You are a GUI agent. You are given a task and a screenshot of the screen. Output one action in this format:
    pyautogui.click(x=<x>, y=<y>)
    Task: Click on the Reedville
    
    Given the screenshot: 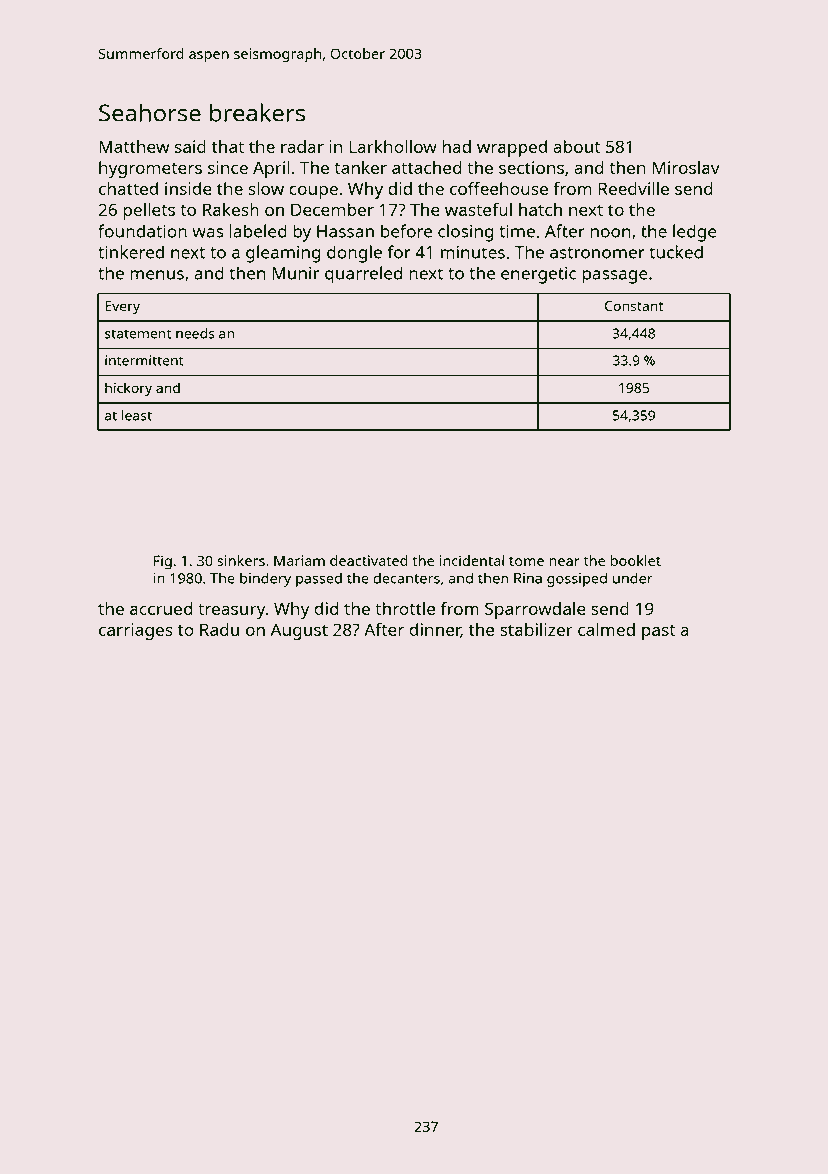 What is the action you would take?
    pyautogui.click(x=634, y=188)
